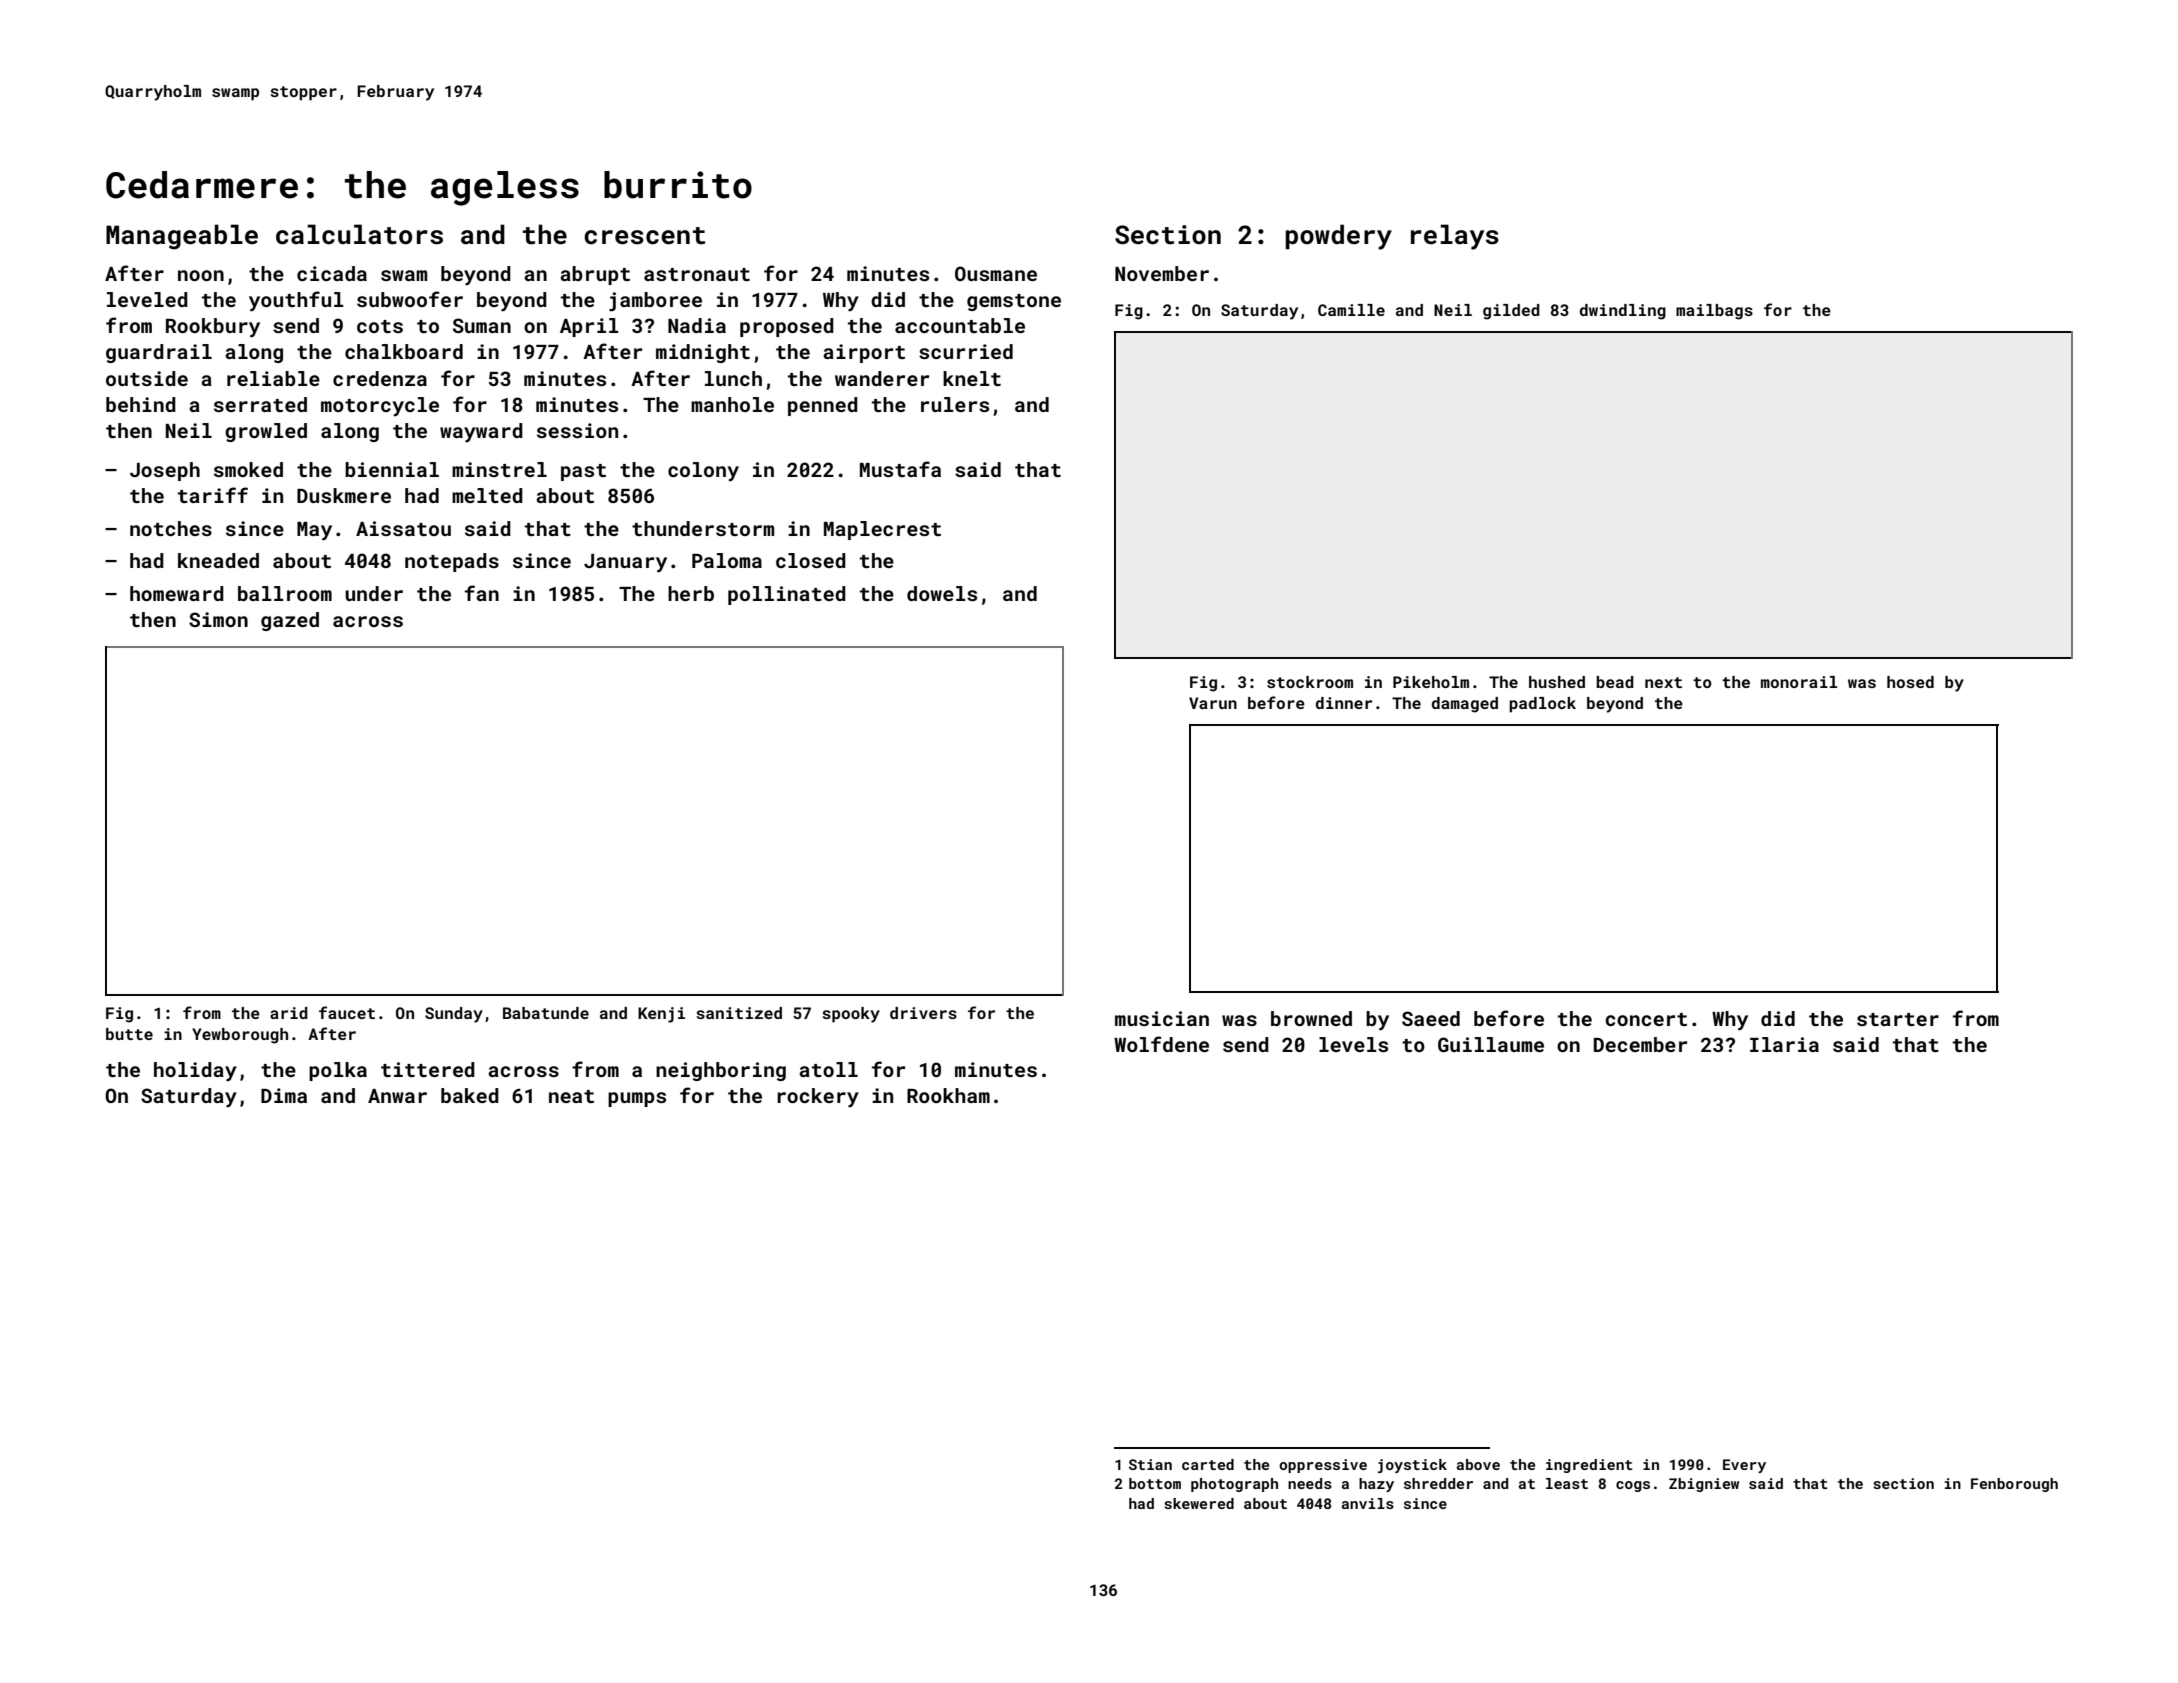 The height and width of the screenshot is (1683, 2178). I want to click on rockery, so click(818, 1098).
